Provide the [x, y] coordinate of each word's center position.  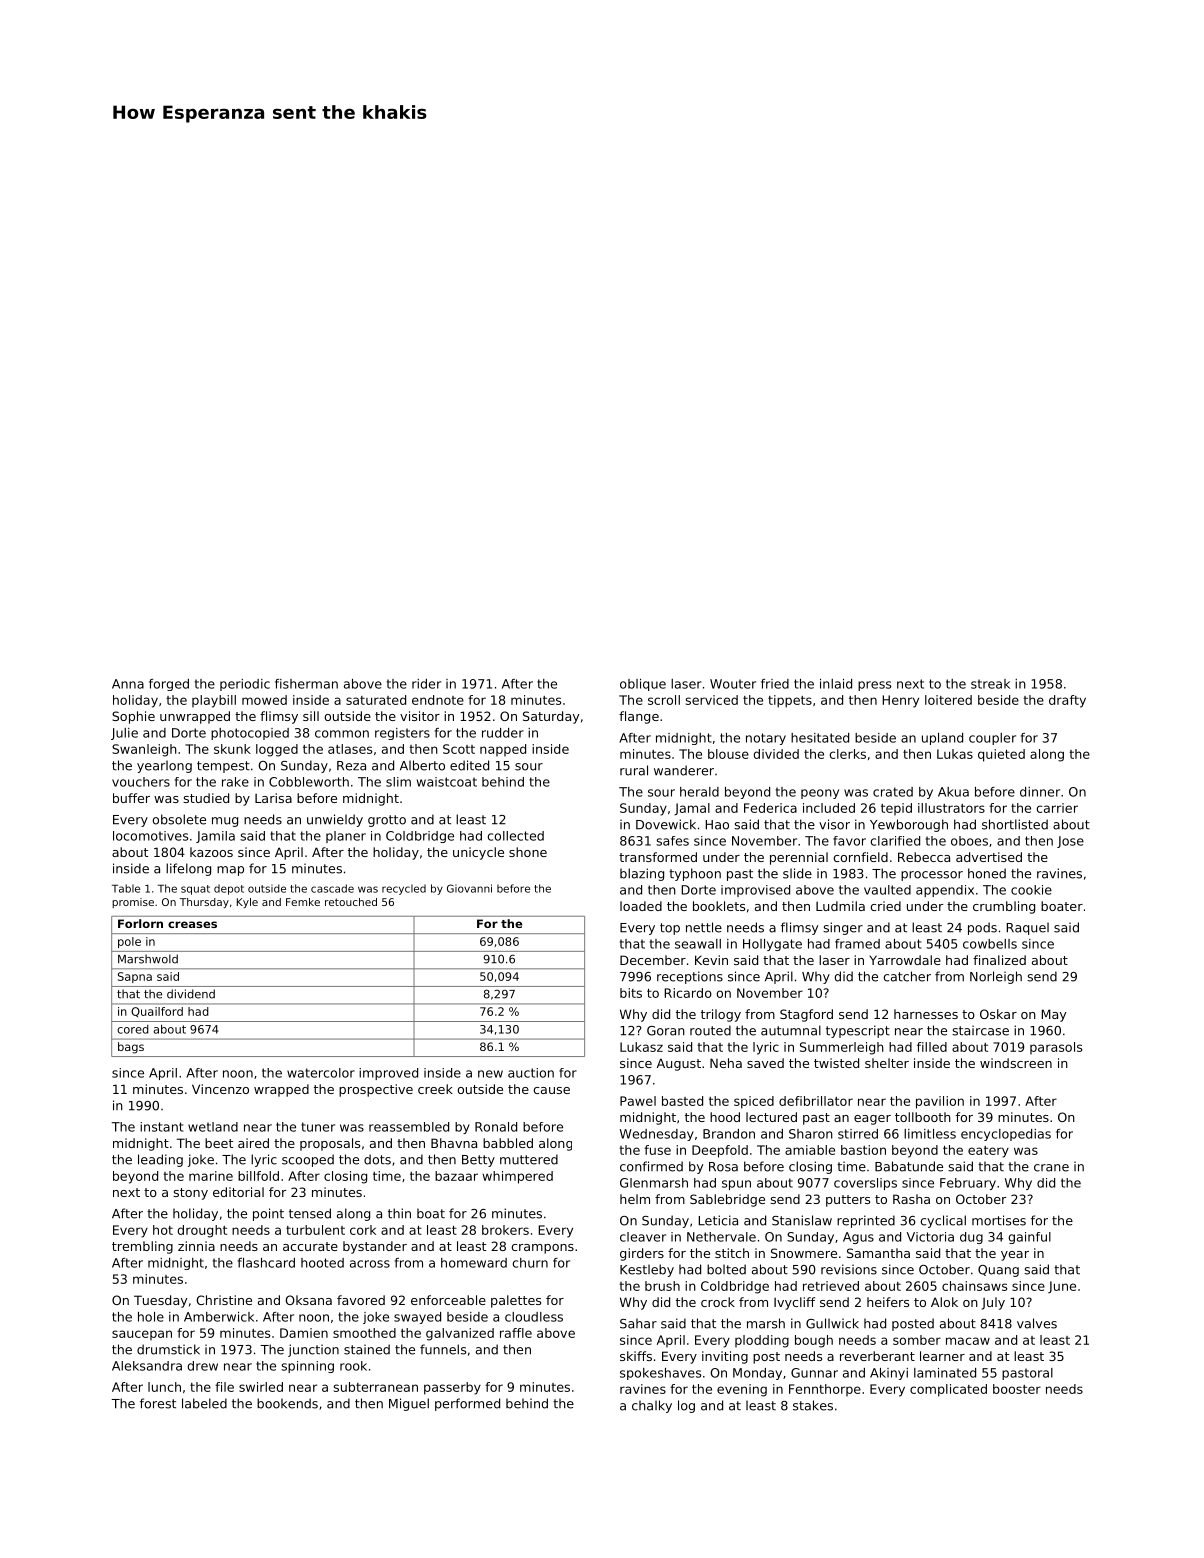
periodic [245, 685]
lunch [164, 1387]
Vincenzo [220, 1089]
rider [426, 684]
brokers [505, 1230]
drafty [1067, 701]
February [968, 1184]
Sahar [638, 1323]
